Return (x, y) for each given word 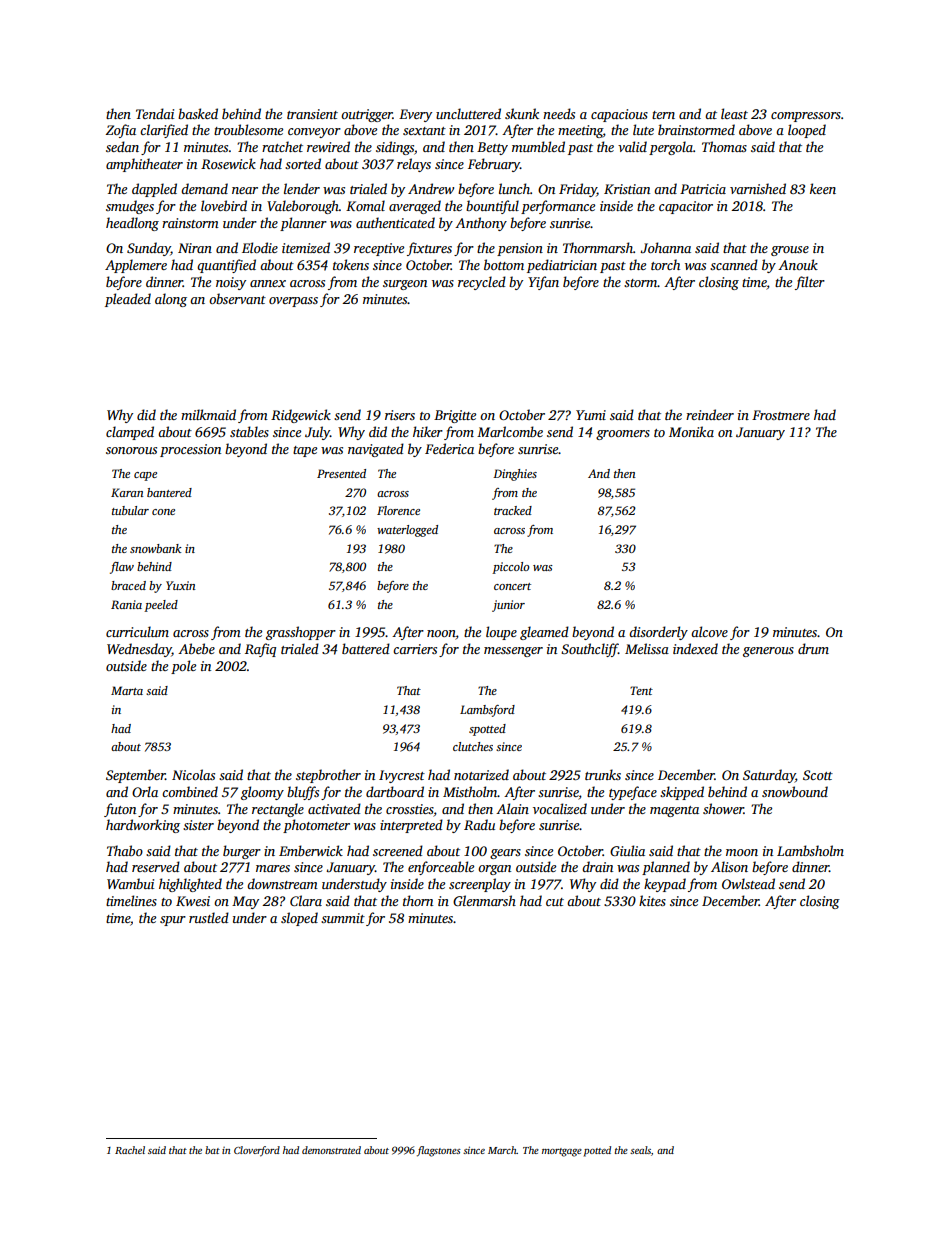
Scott (818, 775)
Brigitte (455, 416)
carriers (415, 649)
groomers (623, 435)
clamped (130, 433)
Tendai (155, 113)
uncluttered (468, 113)
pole (183, 667)
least (734, 113)
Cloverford (257, 1151)
